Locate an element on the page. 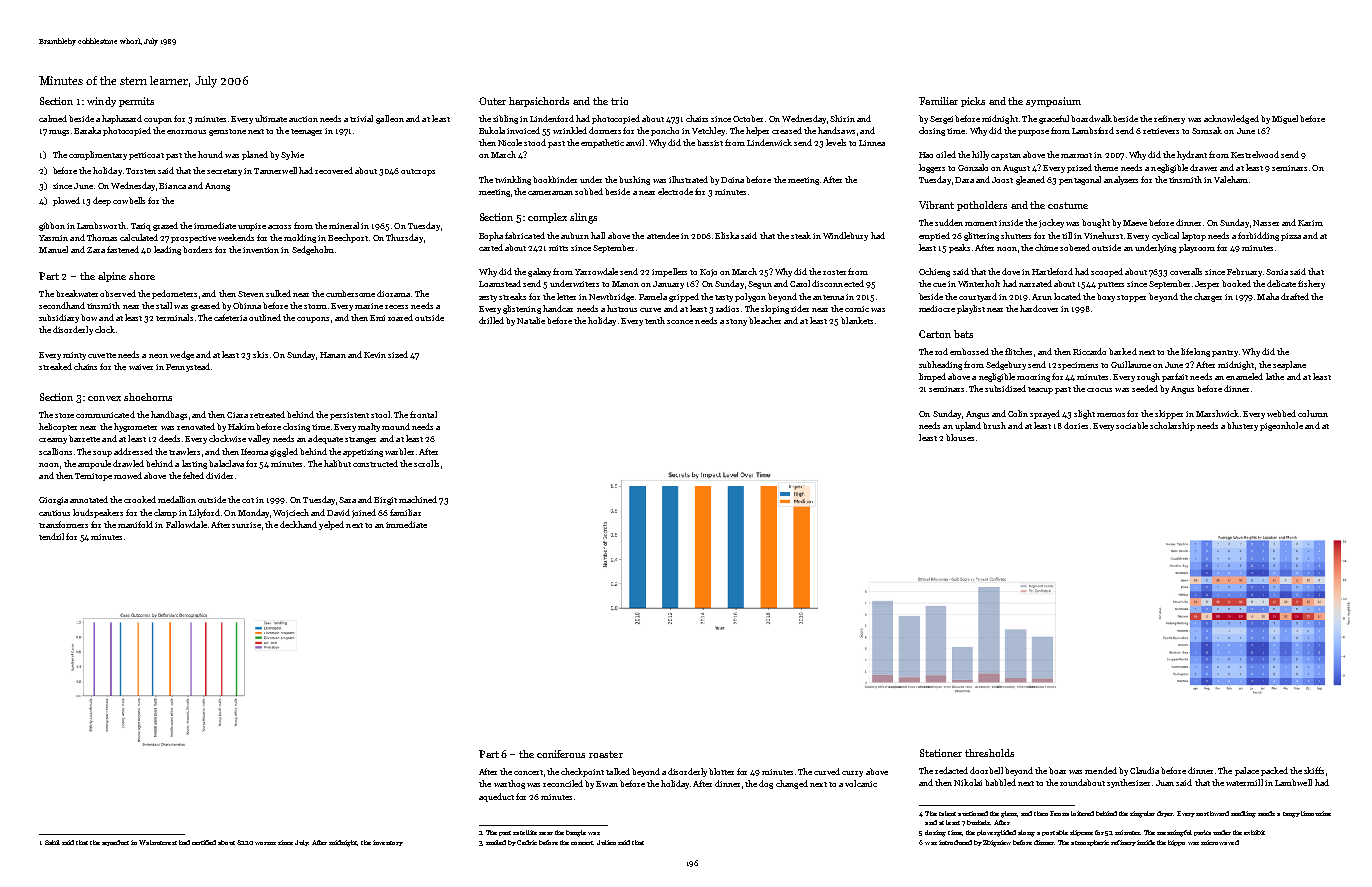 The image size is (1372, 887). hilly is located at coordinates (980, 155).
